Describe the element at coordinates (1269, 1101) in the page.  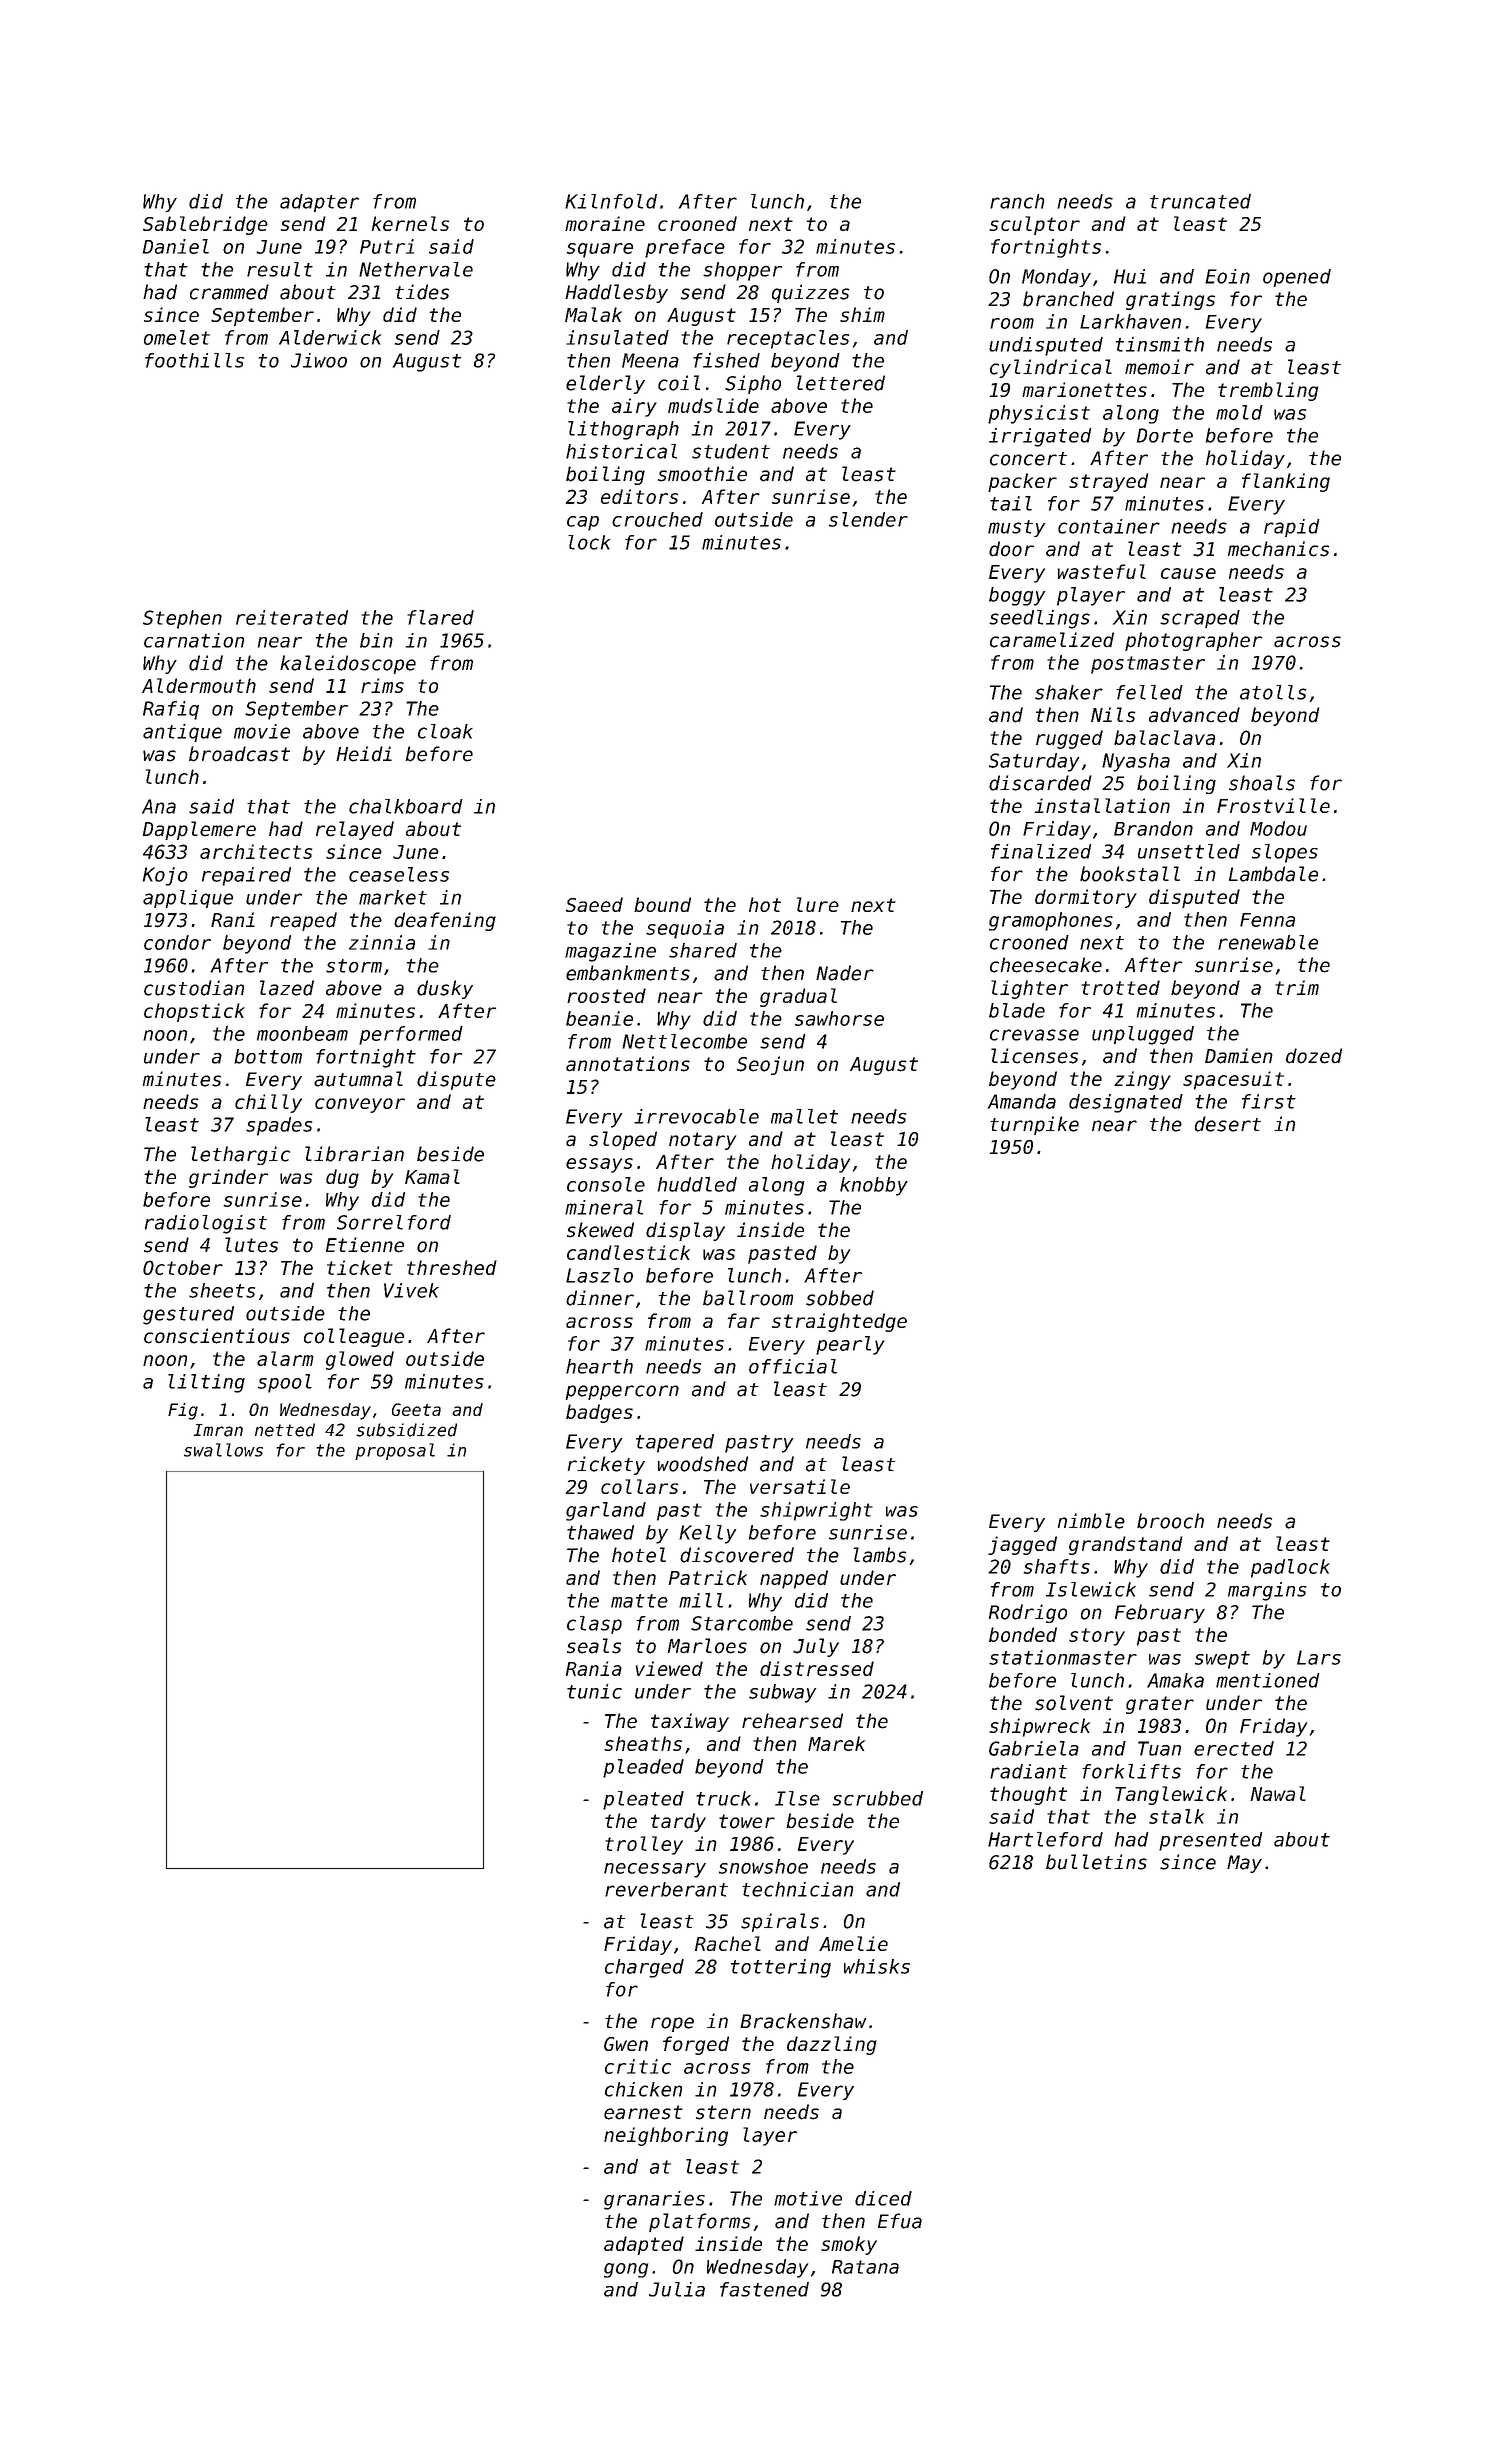
I see `first` at that location.
